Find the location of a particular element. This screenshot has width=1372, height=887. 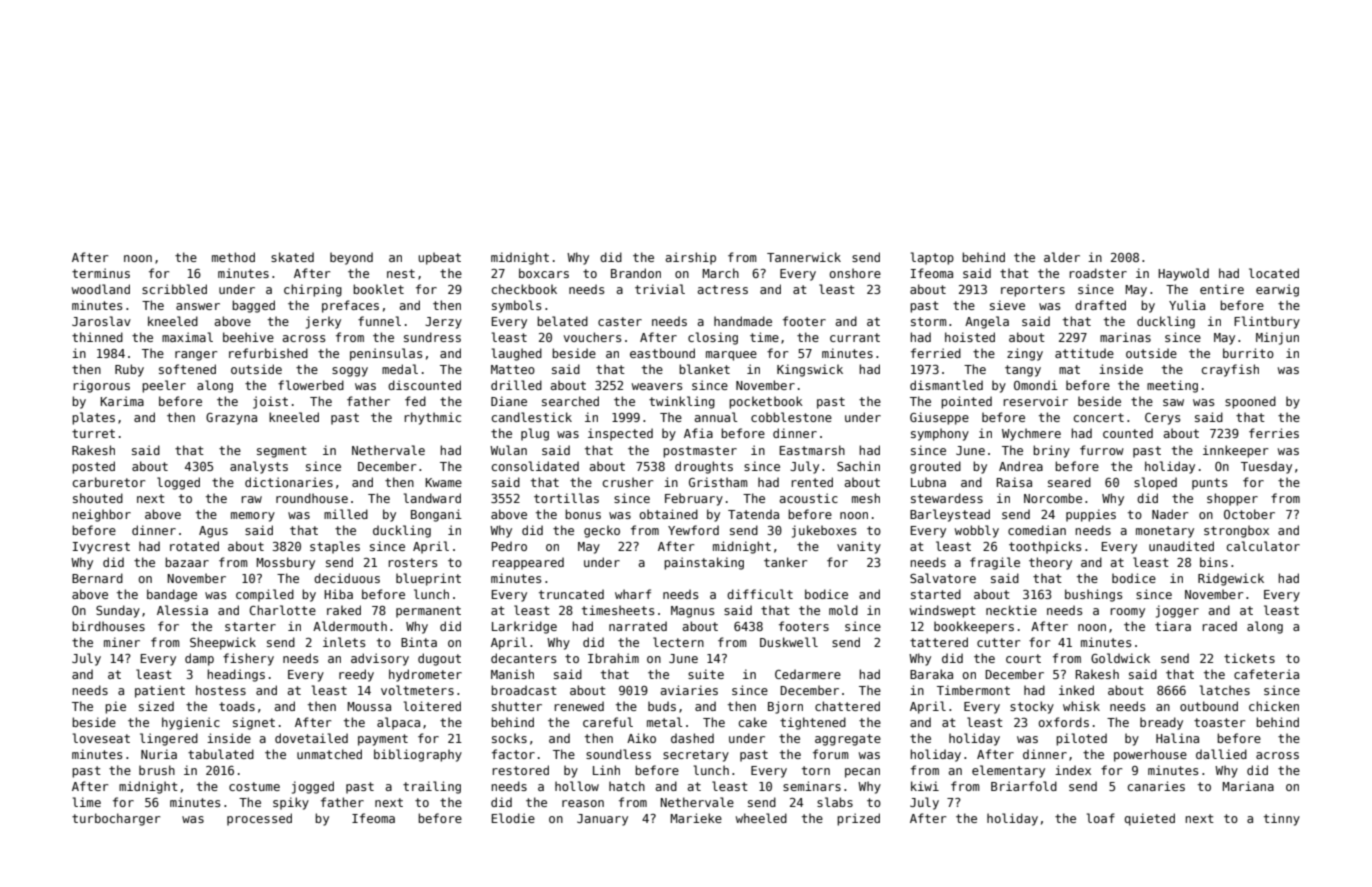

Elodie is located at coordinates (513, 818).
